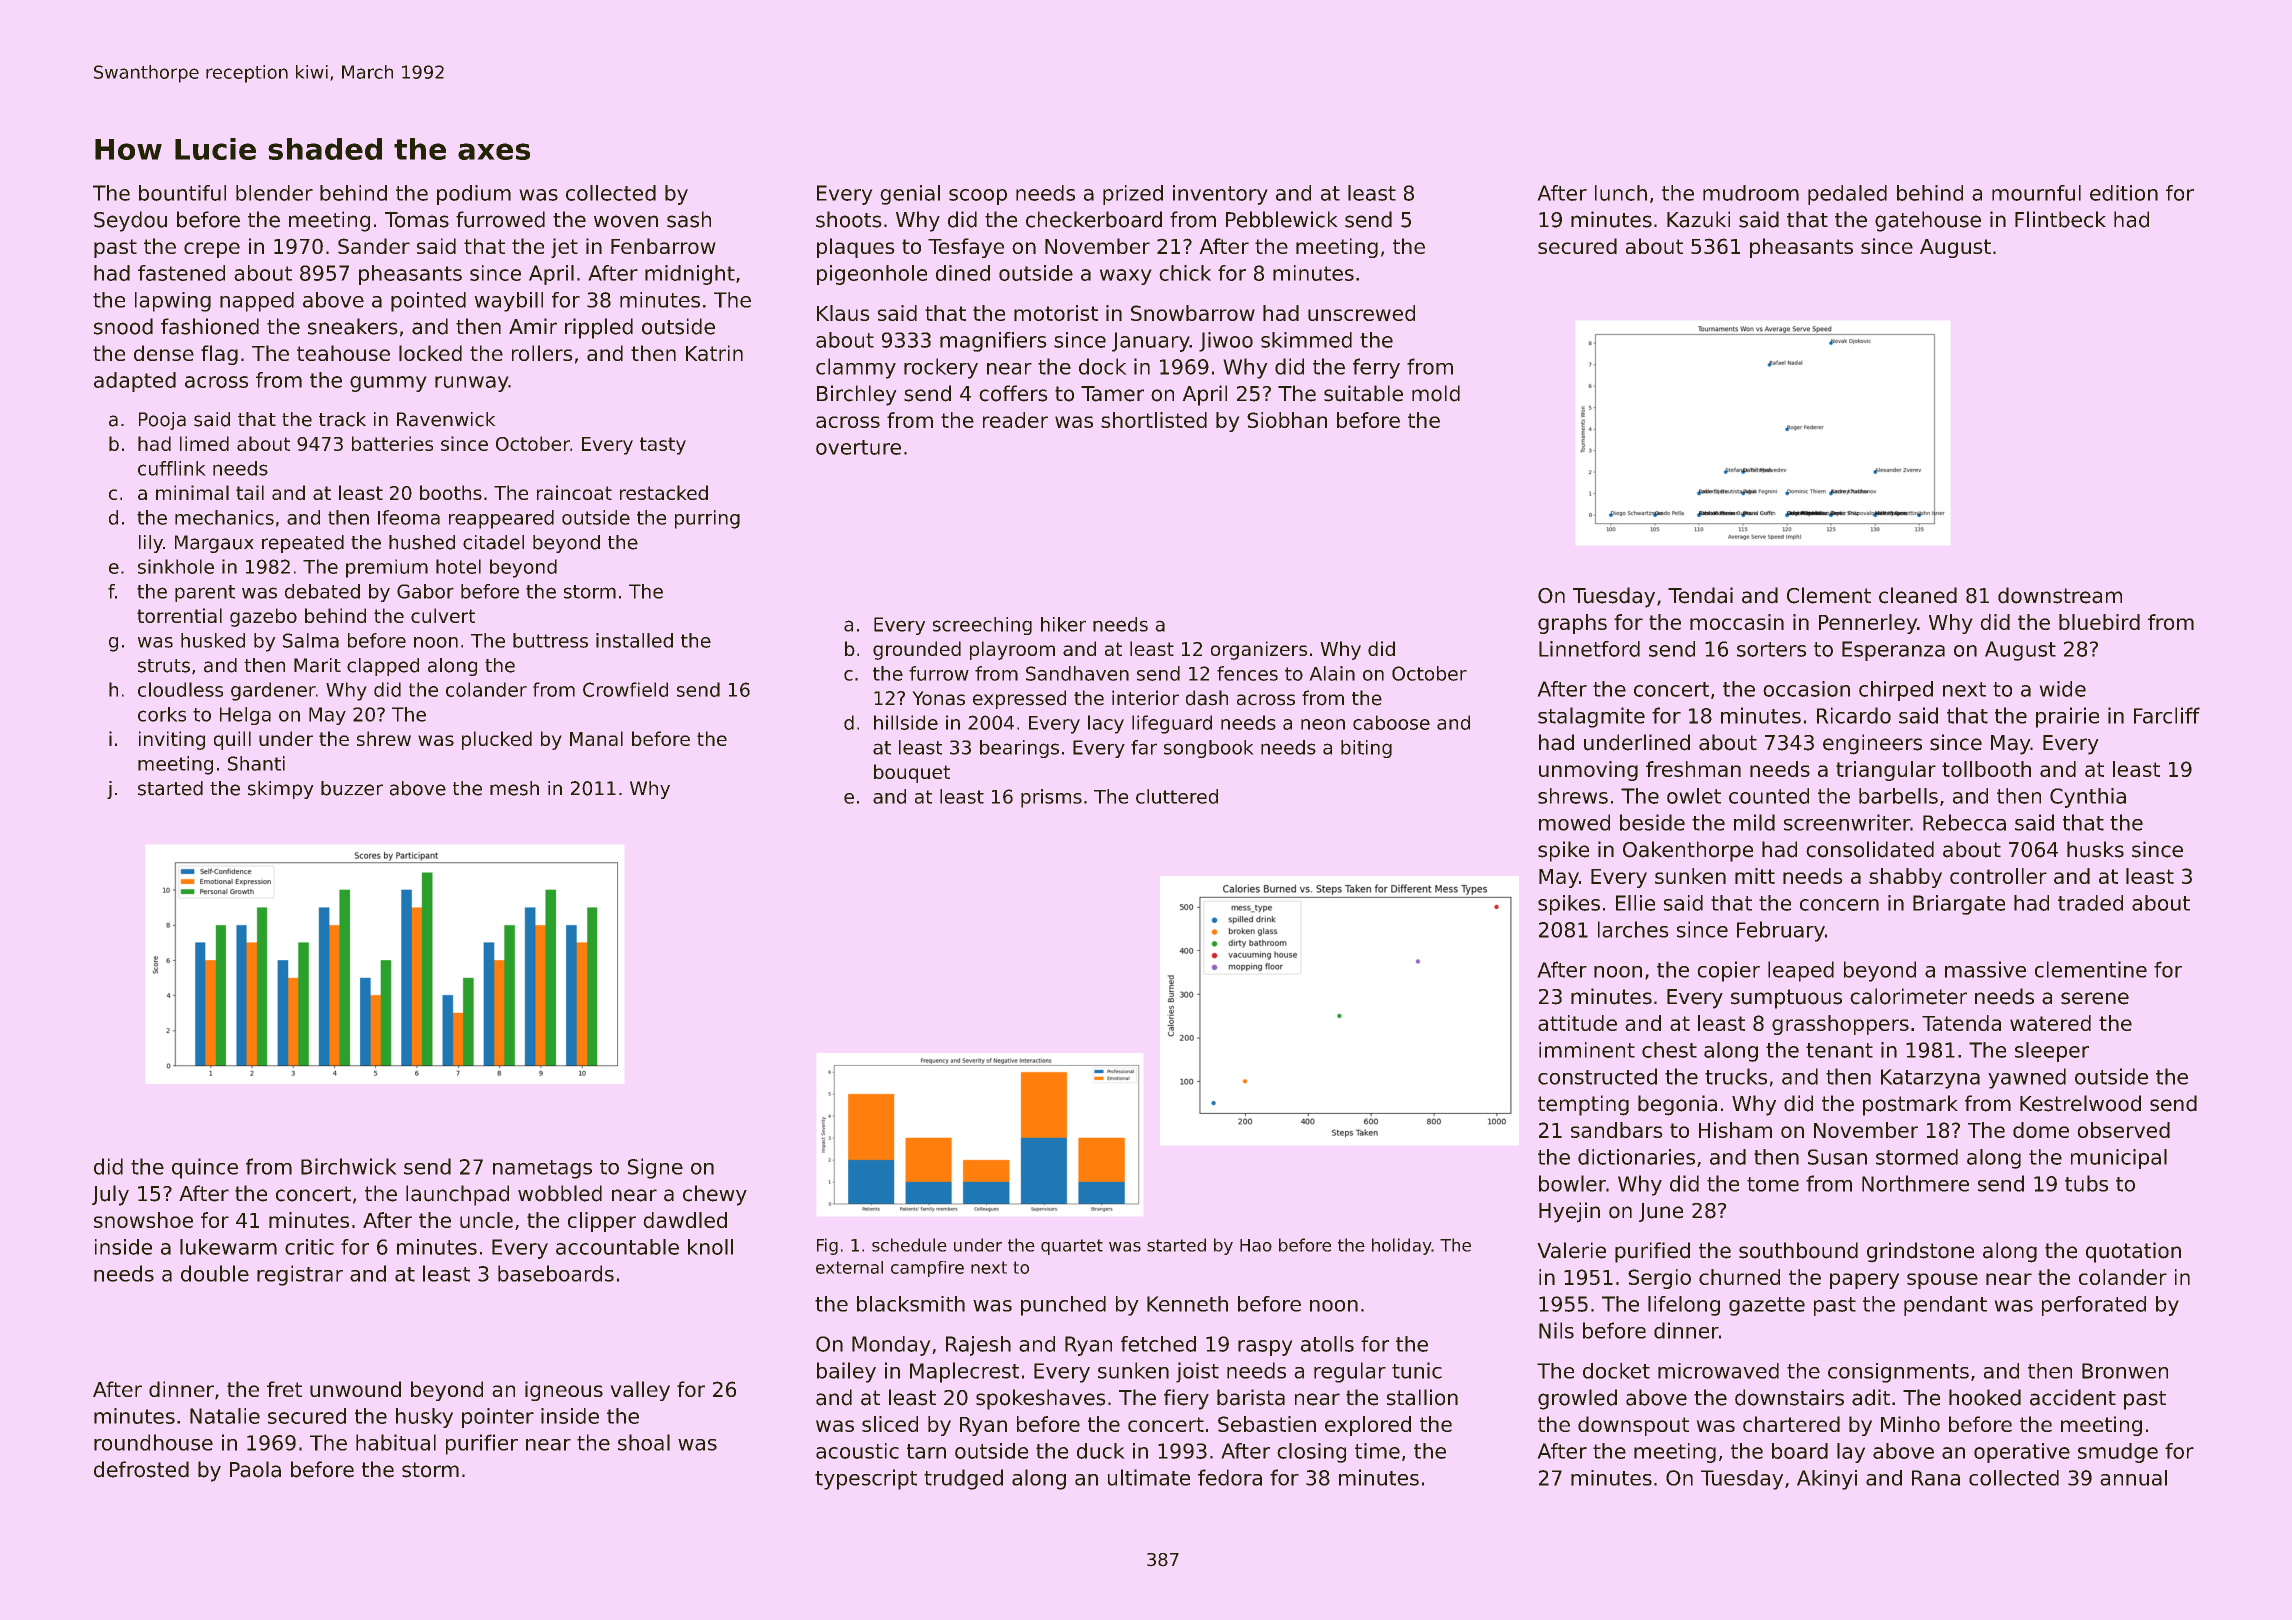  What do you see at coordinates (858, 447) in the page?
I see `overture` at bounding box center [858, 447].
